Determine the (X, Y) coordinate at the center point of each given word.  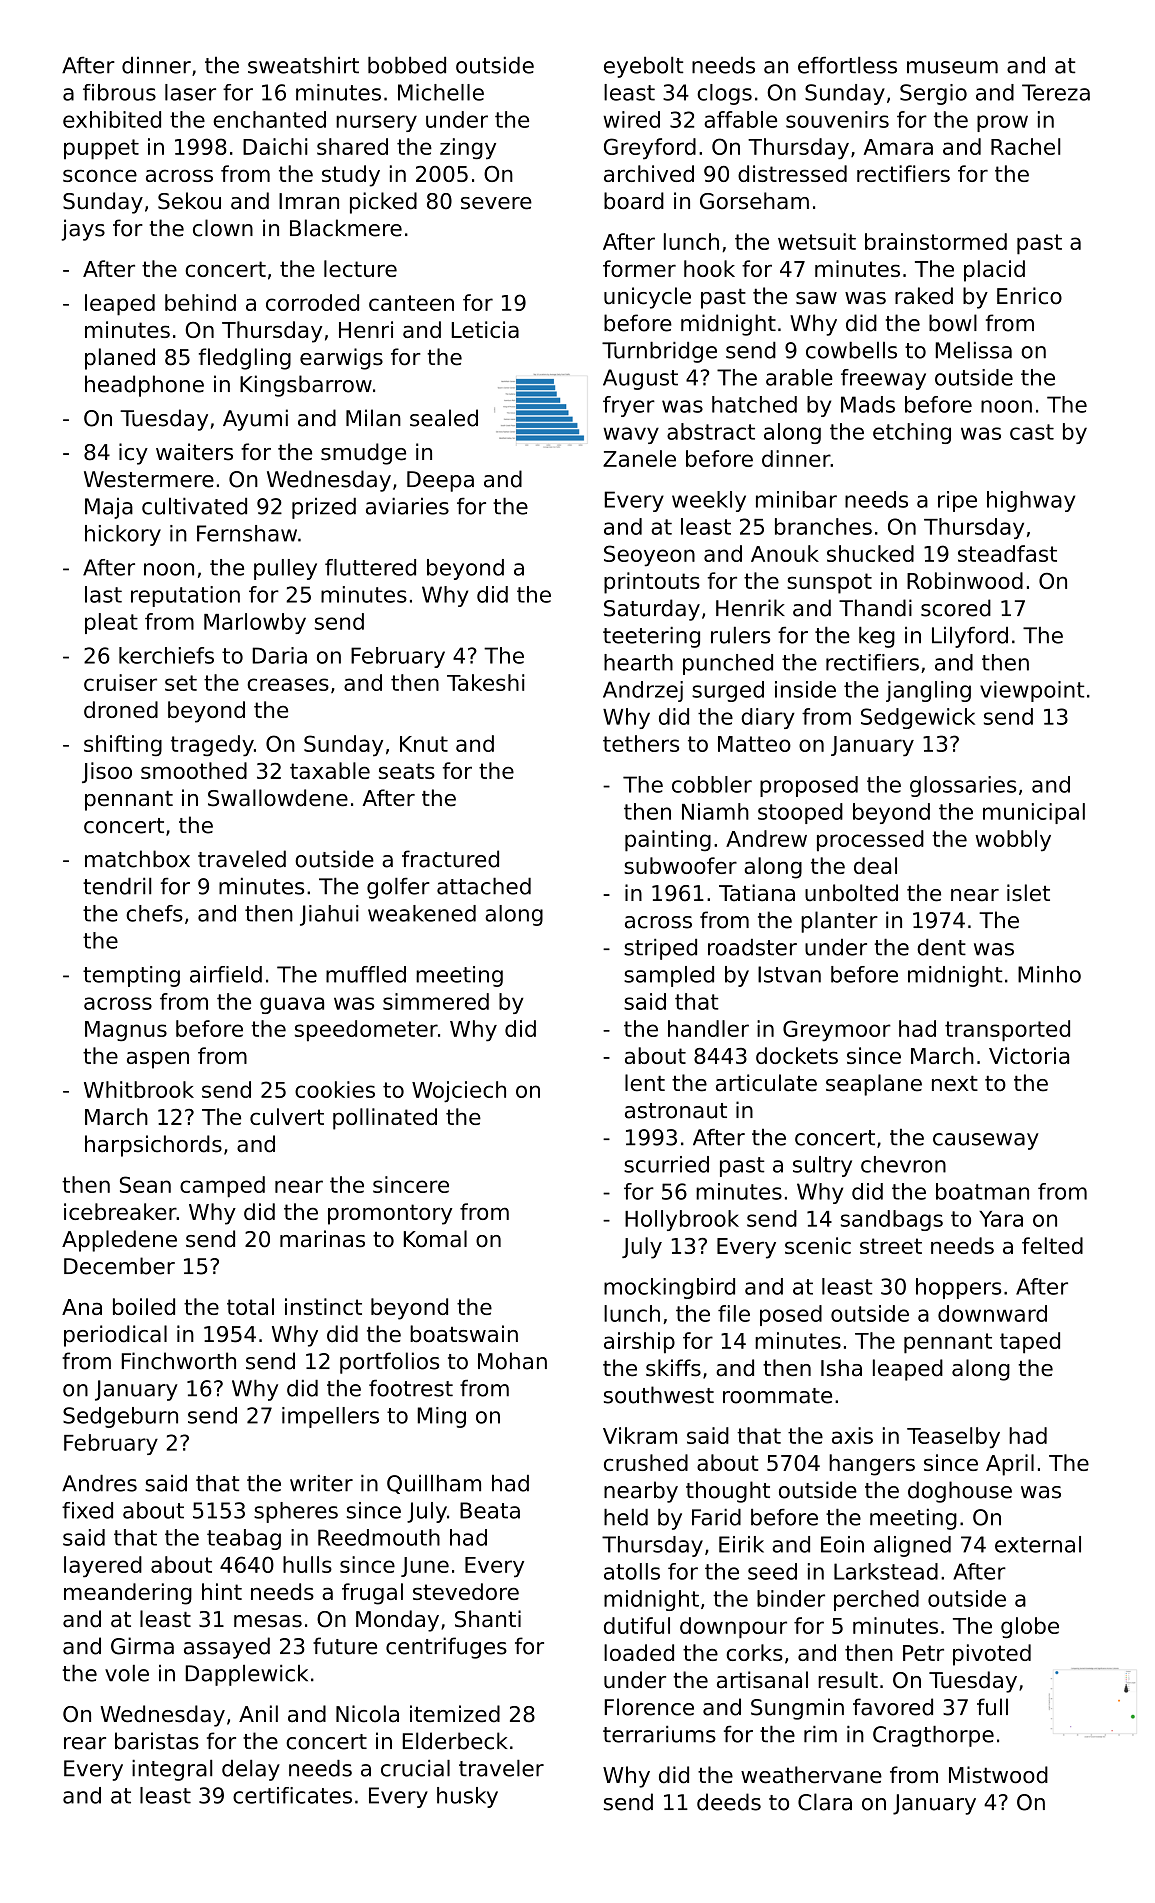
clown (223, 228)
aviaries (407, 506)
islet (1028, 893)
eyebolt (643, 67)
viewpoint (1032, 691)
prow (1002, 123)
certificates (292, 1795)
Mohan (512, 1361)
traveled (242, 859)
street (891, 1246)
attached (484, 886)
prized (324, 508)
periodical (115, 1336)
